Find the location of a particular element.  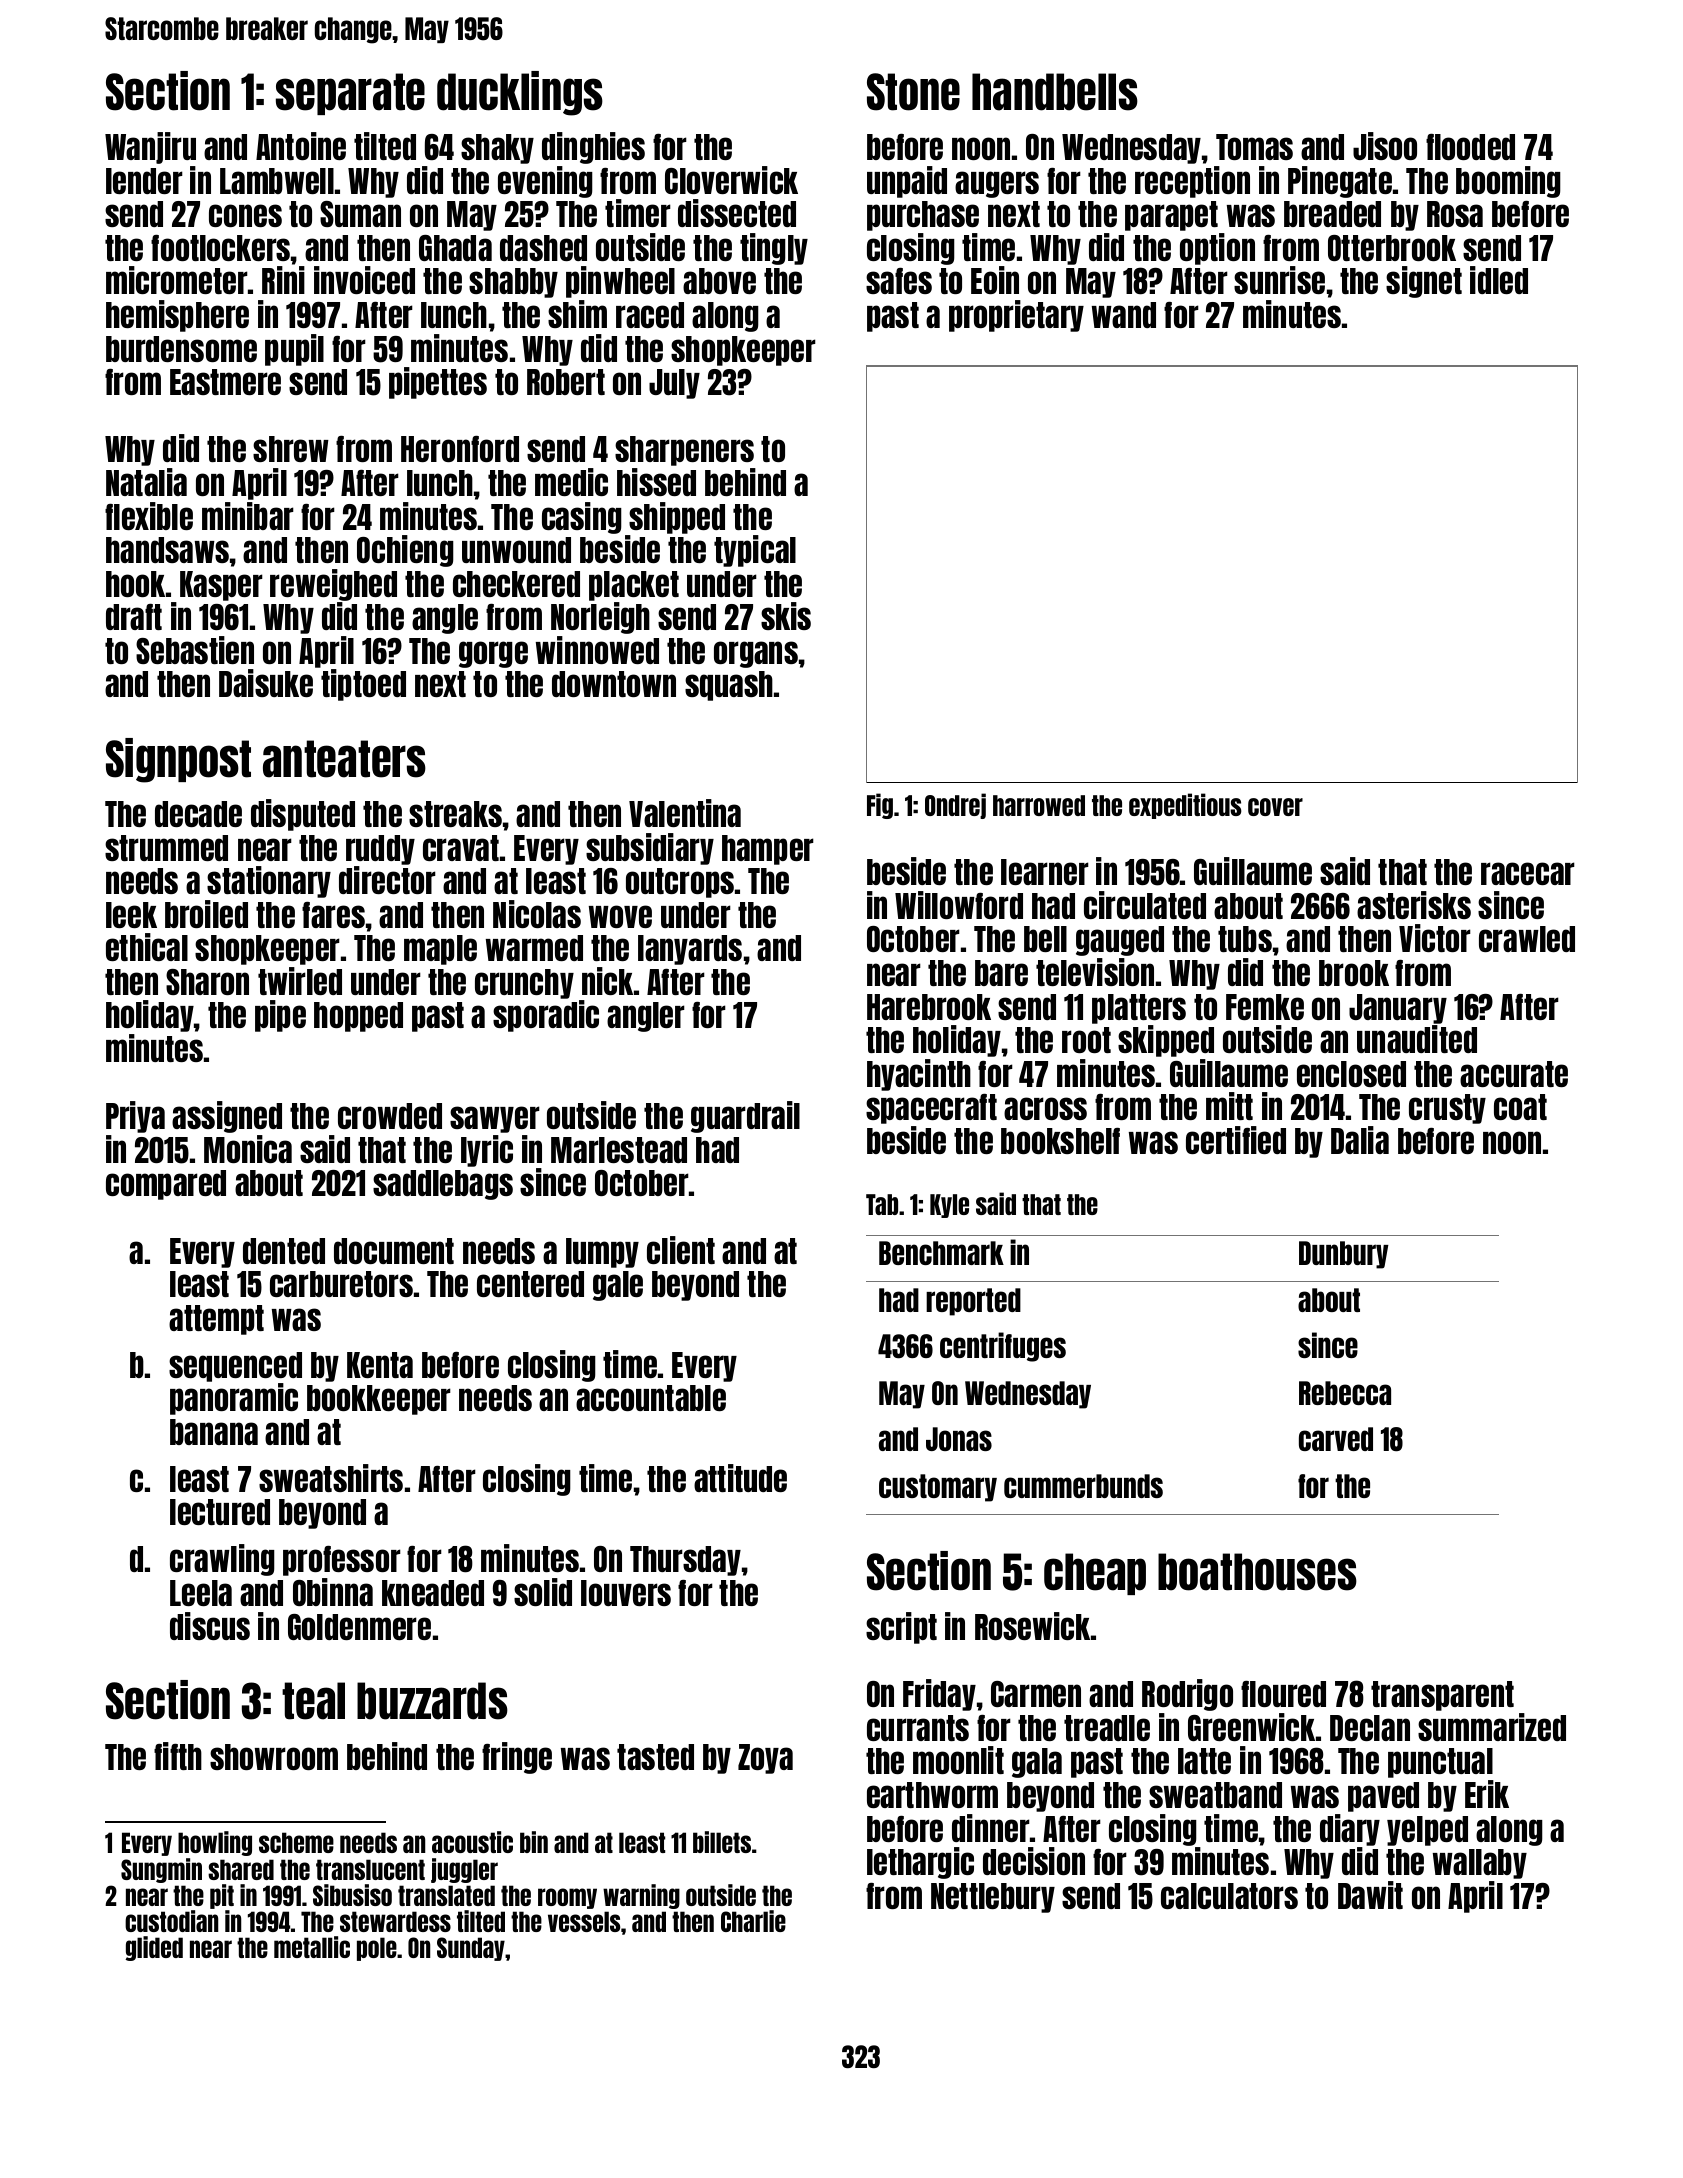

cones is located at coordinates (245, 215).
